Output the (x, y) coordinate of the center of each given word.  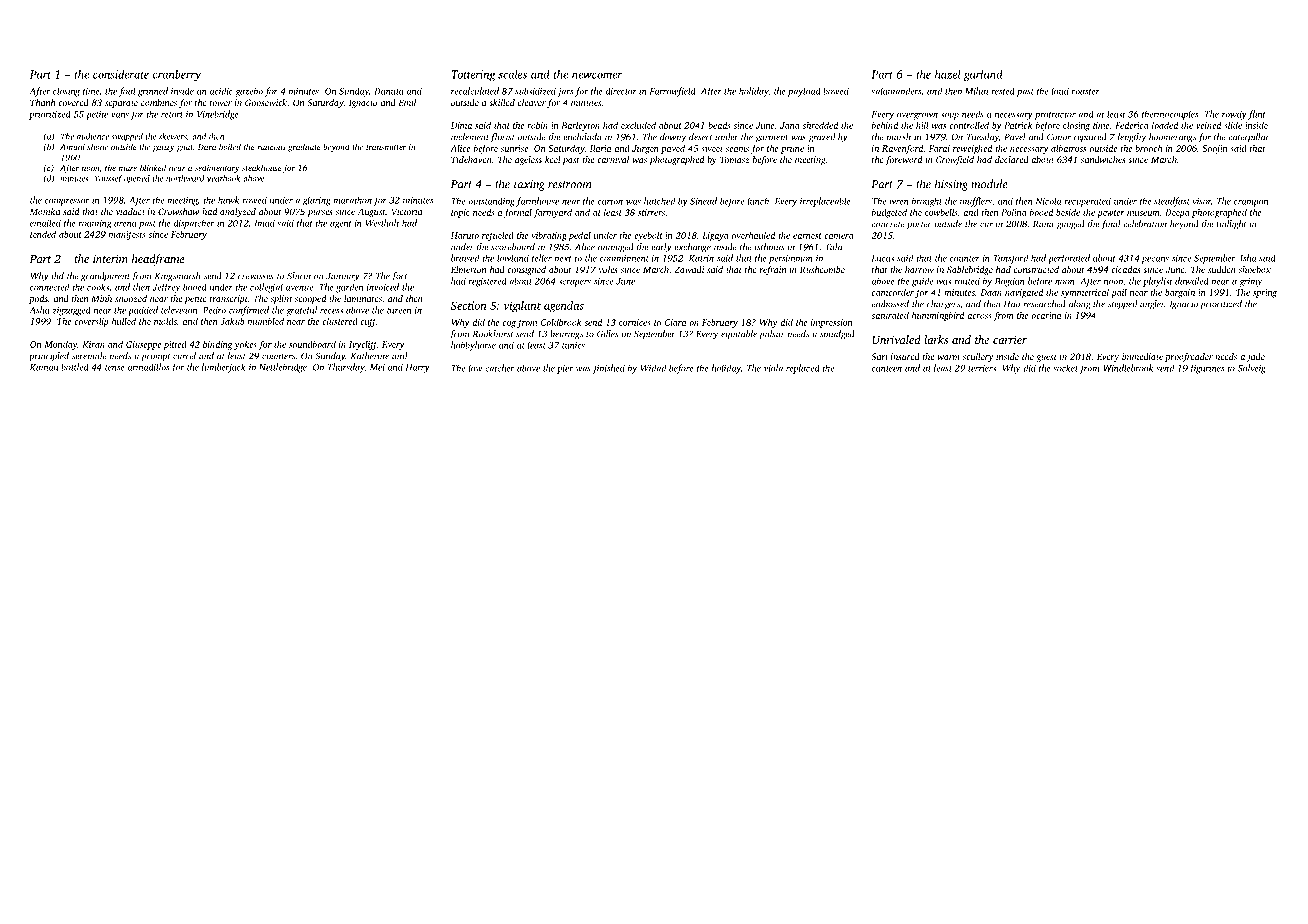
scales (512, 74)
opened (137, 179)
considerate (121, 74)
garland (983, 75)
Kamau (44, 367)
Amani (72, 147)
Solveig (1252, 369)
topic (460, 213)
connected (49, 287)
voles (608, 269)
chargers (943, 305)
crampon (1251, 203)
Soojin (1214, 149)
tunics (573, 345)
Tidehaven (471, 159)
